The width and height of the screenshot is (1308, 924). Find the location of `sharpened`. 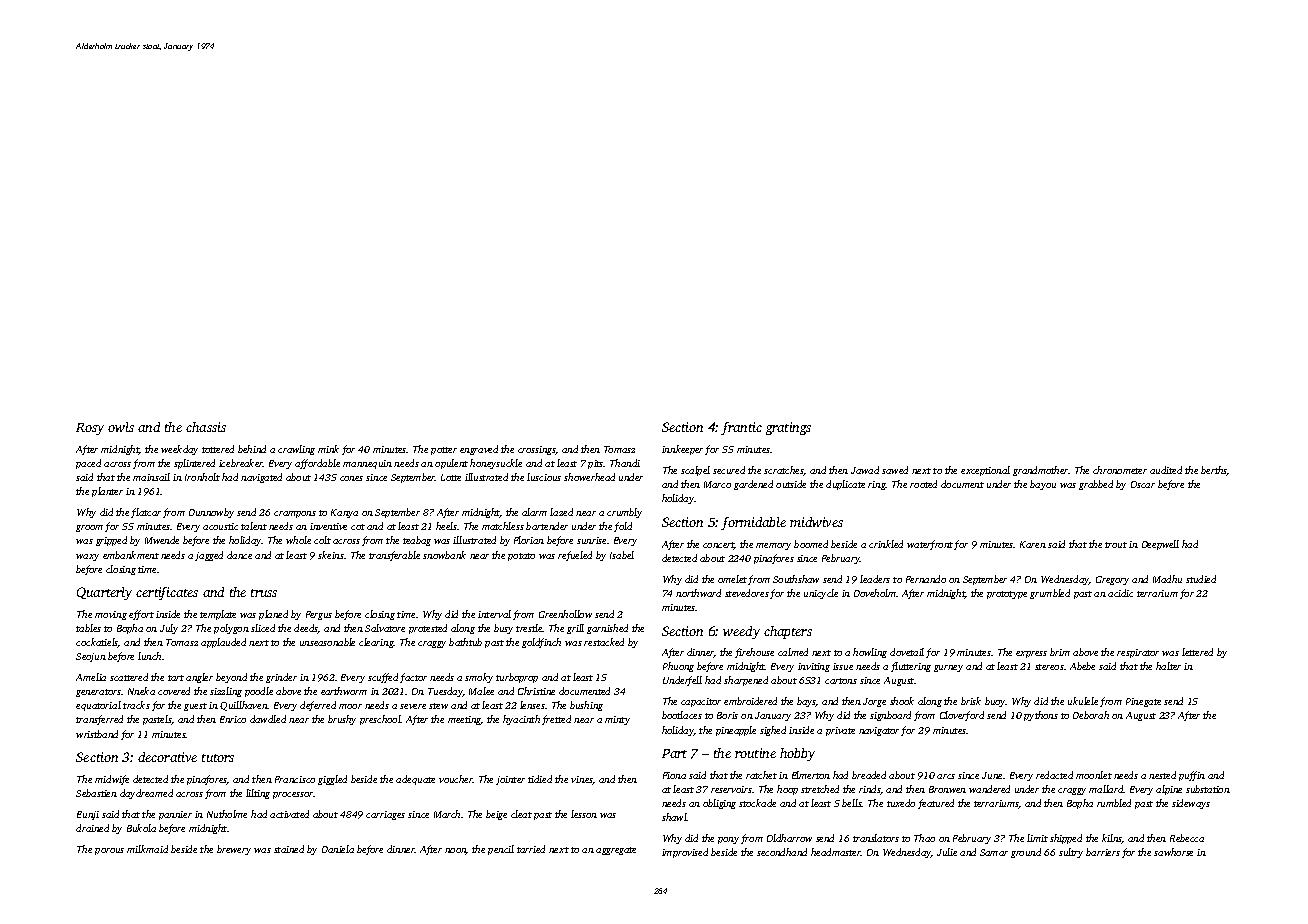

sharpened is located at coordinates (746, 681).
